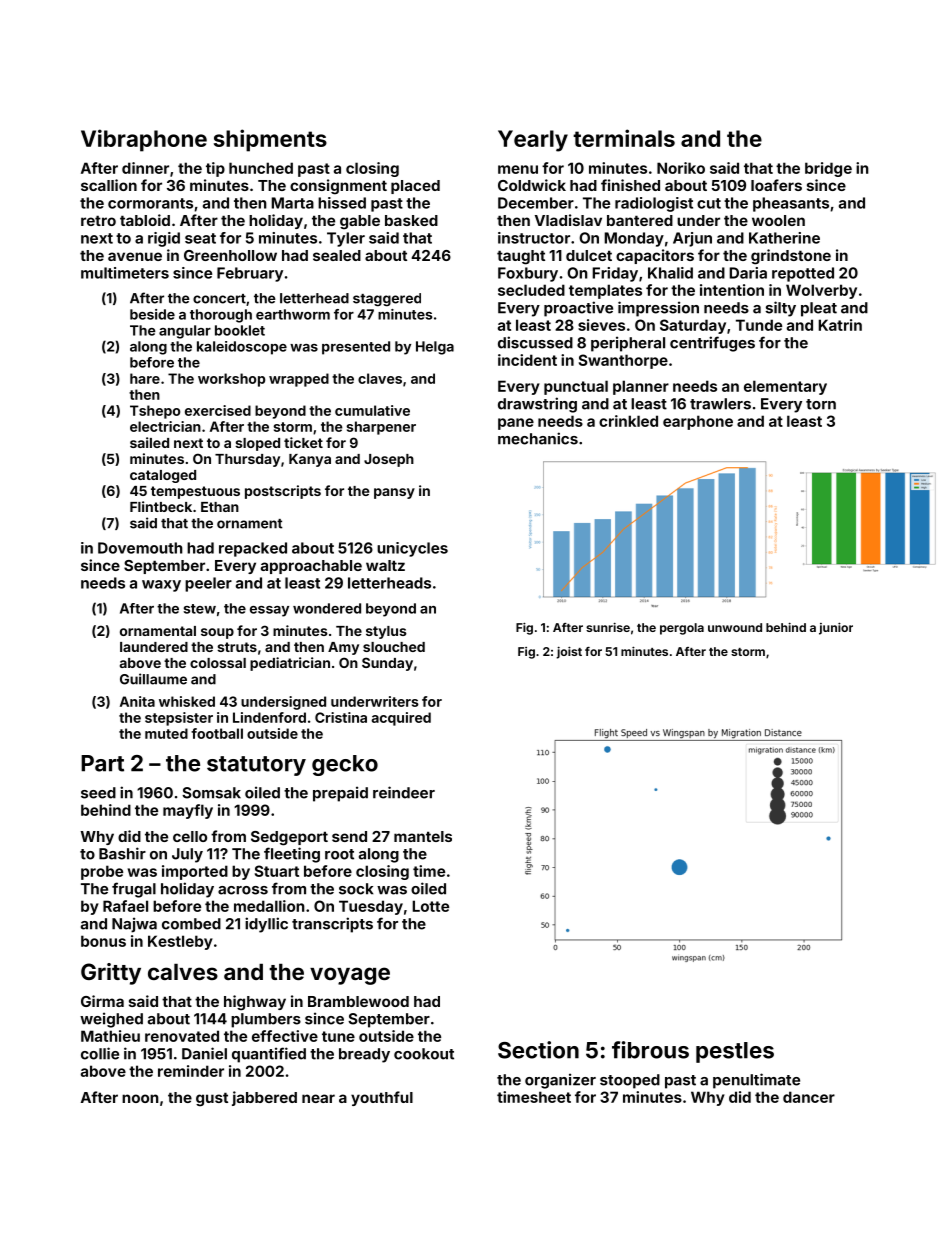 This screenshot has width=952, height=1233. Describe the element at coordinates (144, 140) in the screenshot. I see `Vibraphone` at that location.
